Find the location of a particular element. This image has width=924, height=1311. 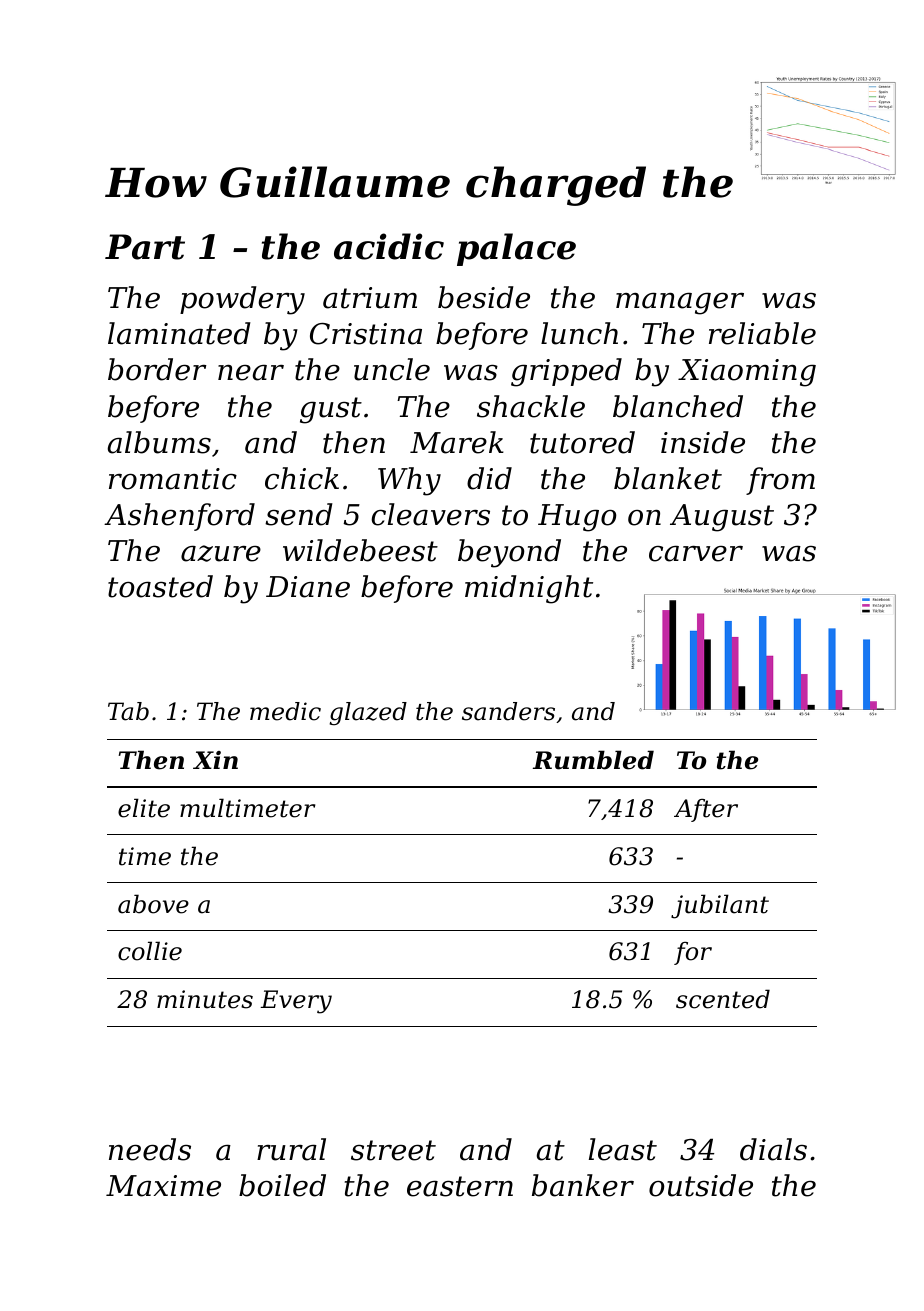

reliable is located at coordinates (762, 333).
